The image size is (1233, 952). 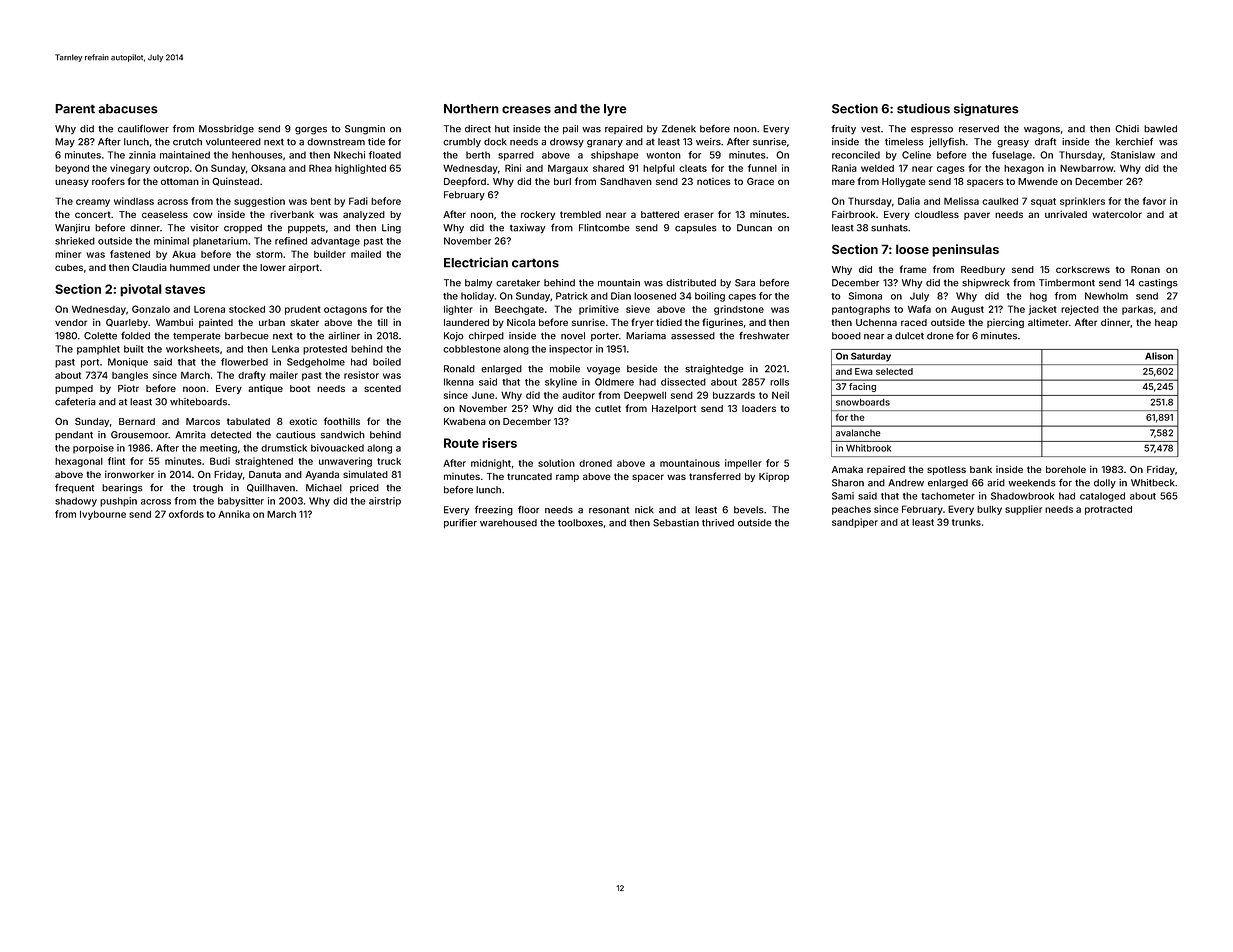 What do you see at coordinates (760, 181) in the image?
I see `Grace` at bounding box center [760, 181].
